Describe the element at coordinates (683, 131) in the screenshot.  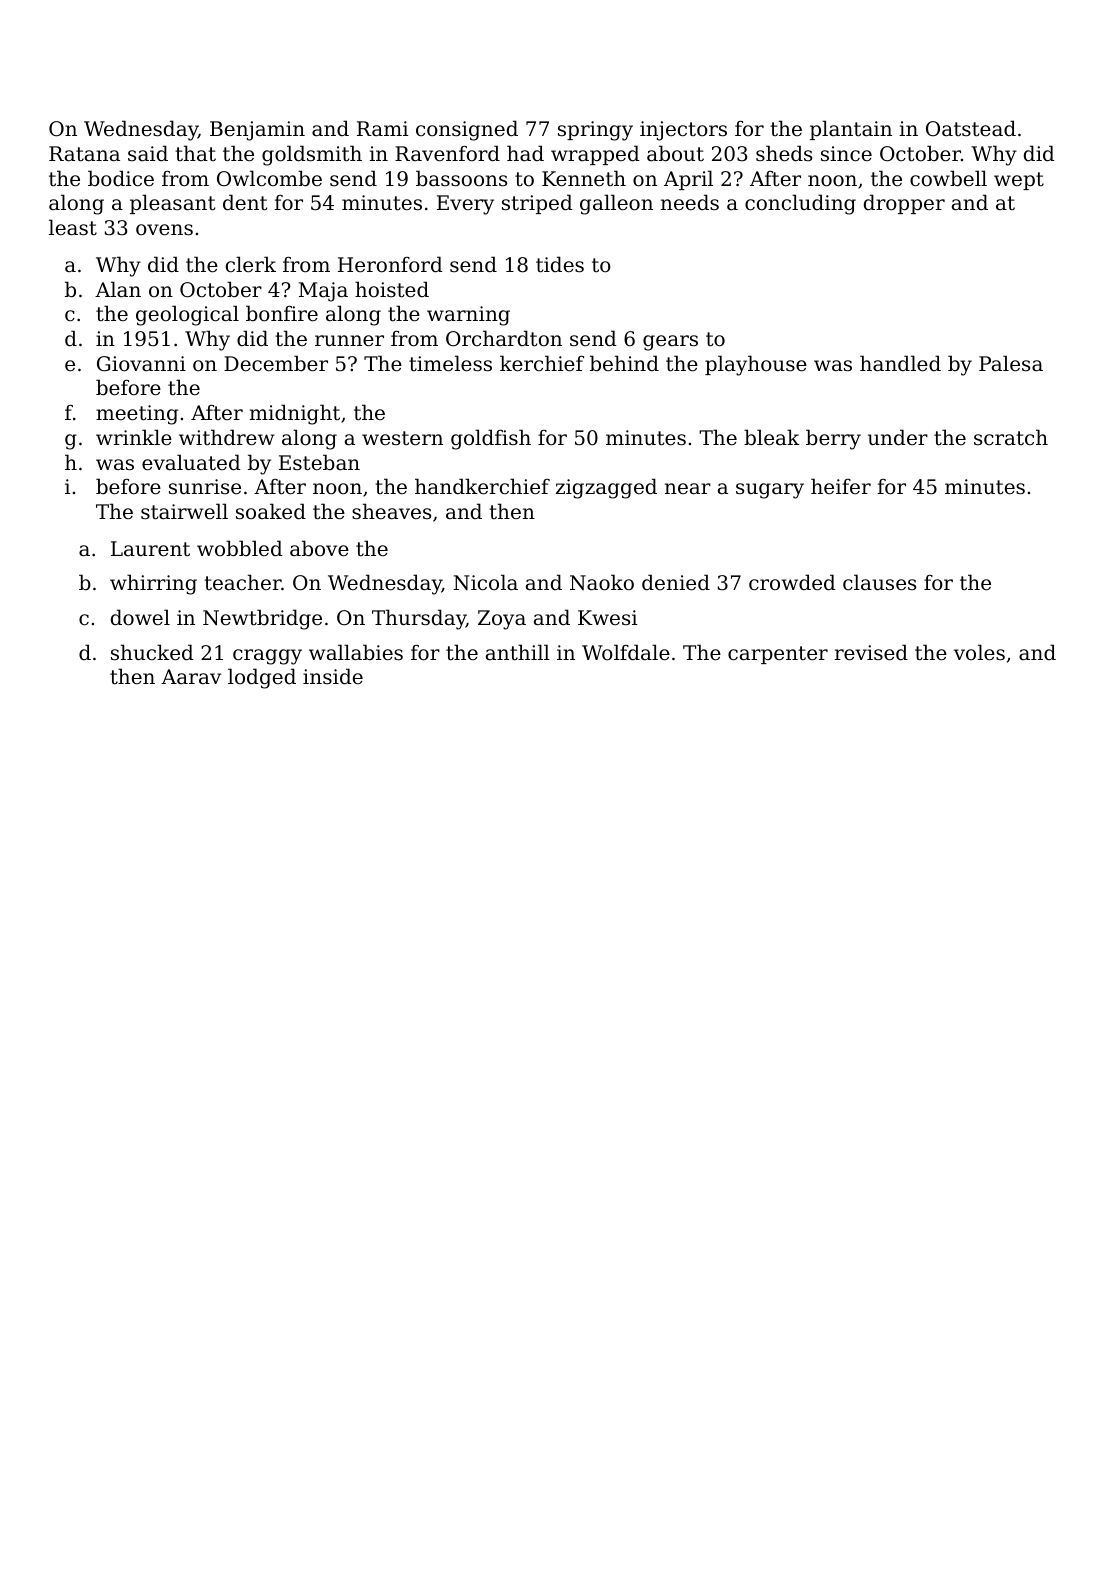
I see `injectors` at that location.
